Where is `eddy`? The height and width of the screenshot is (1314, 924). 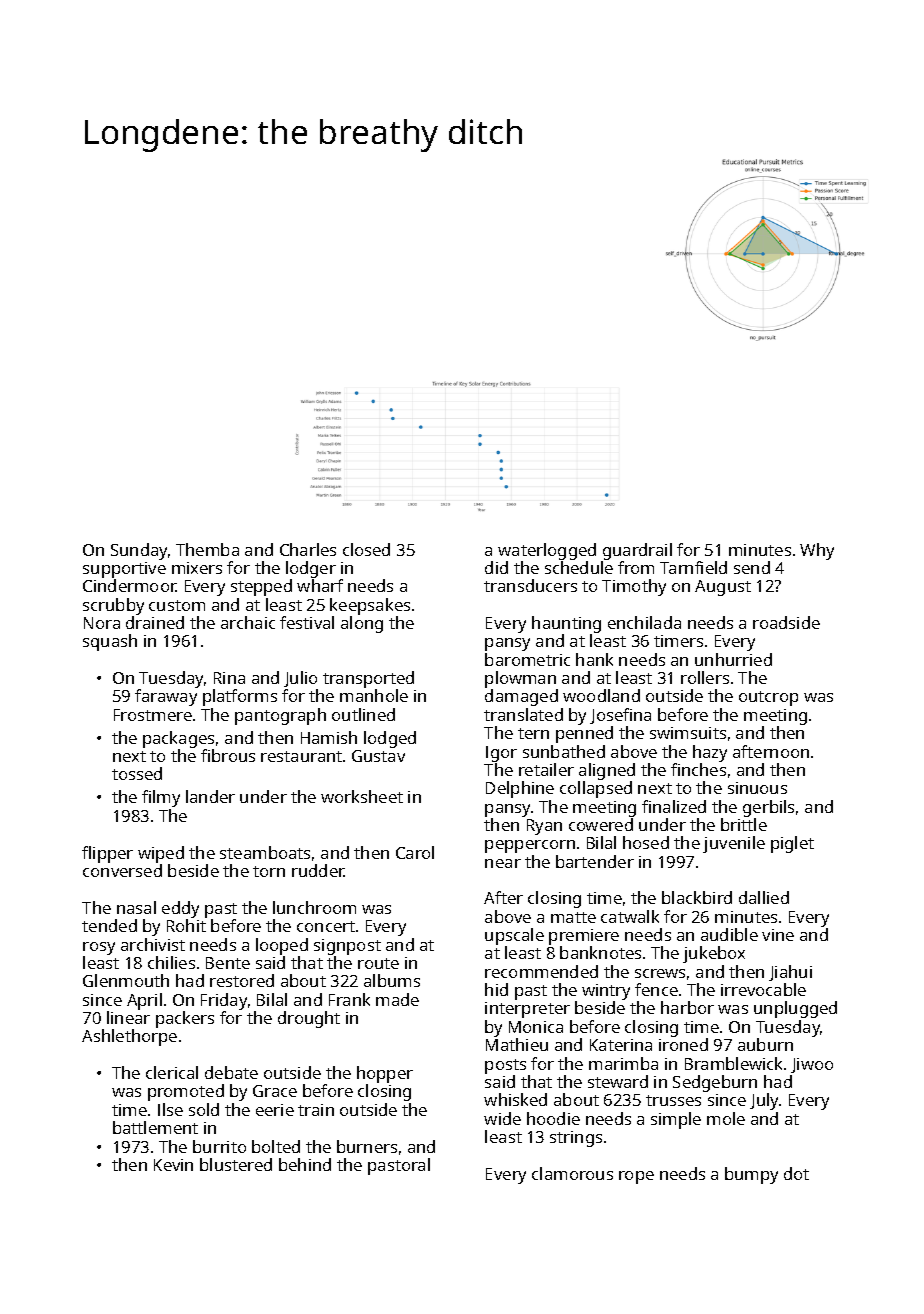 eddy is located at coordinates (180, 909).
